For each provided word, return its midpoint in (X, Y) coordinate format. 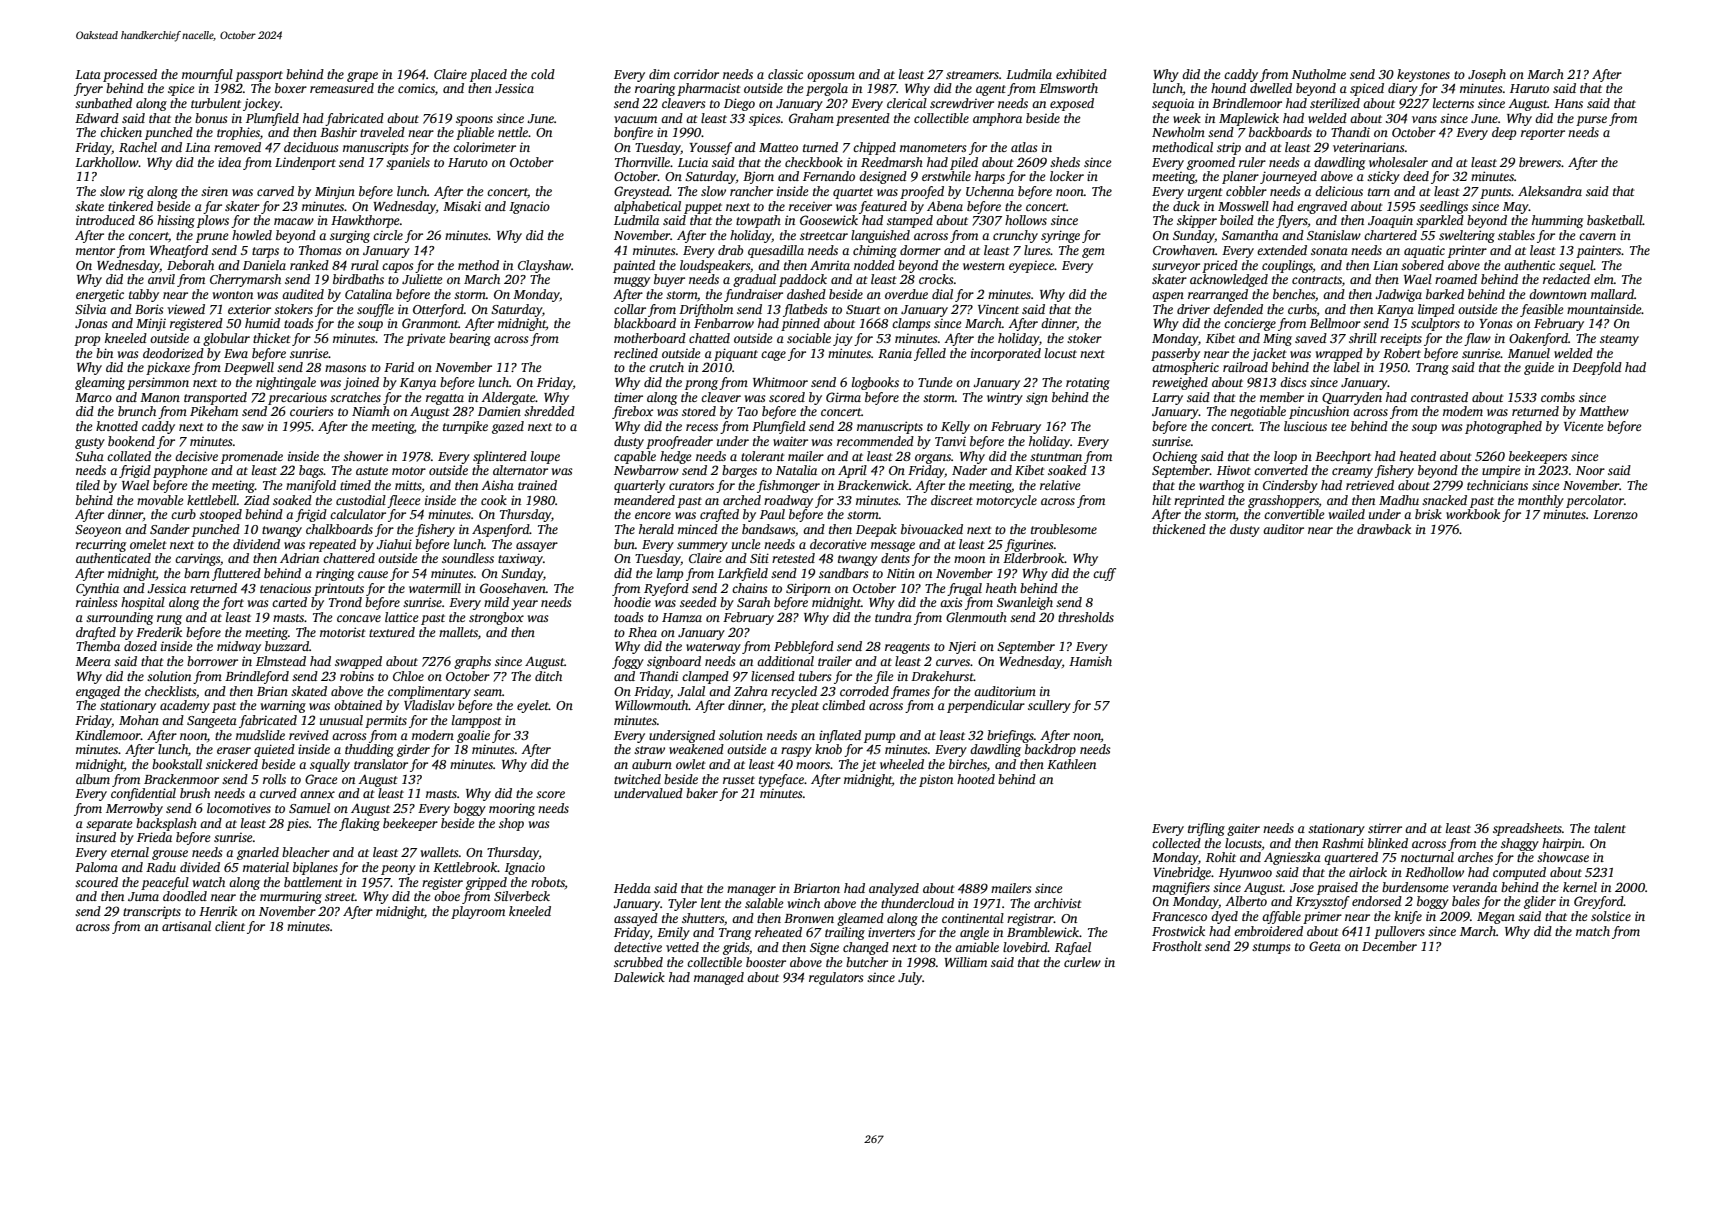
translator (381, 764)
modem (1463, 411)
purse (1591, 121)
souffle (375, 310)
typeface (781, 780)
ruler (1252, 162)
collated (129, 456)
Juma (143, 896)
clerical (907, 103)
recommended (875, 441)
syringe (1060, 236)
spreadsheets (1527, 829)
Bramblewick (1043, 932)
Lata (88, 74)
